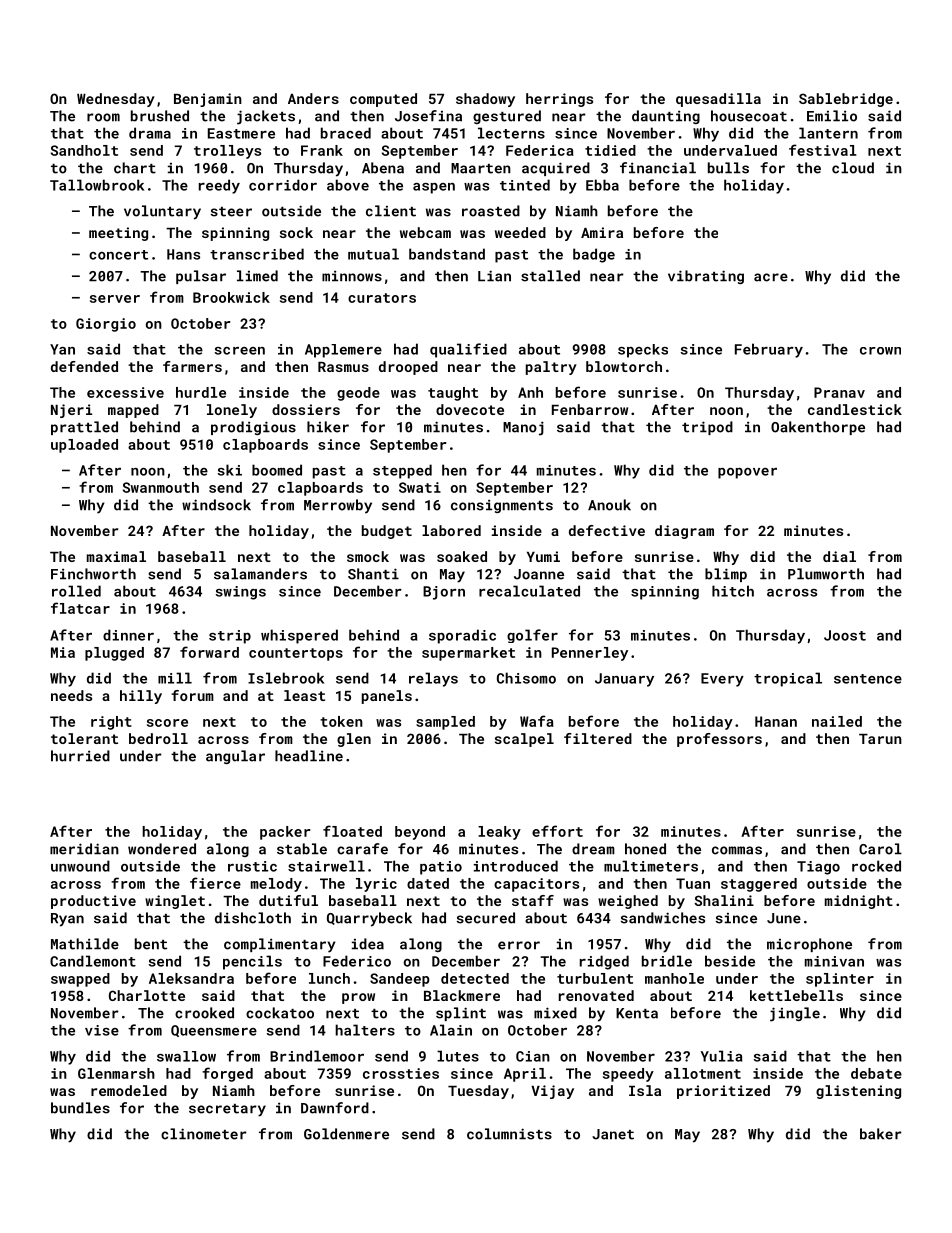  Describe the element at coordinates (288, 900) in the document. I see `dutiful` at that location.
